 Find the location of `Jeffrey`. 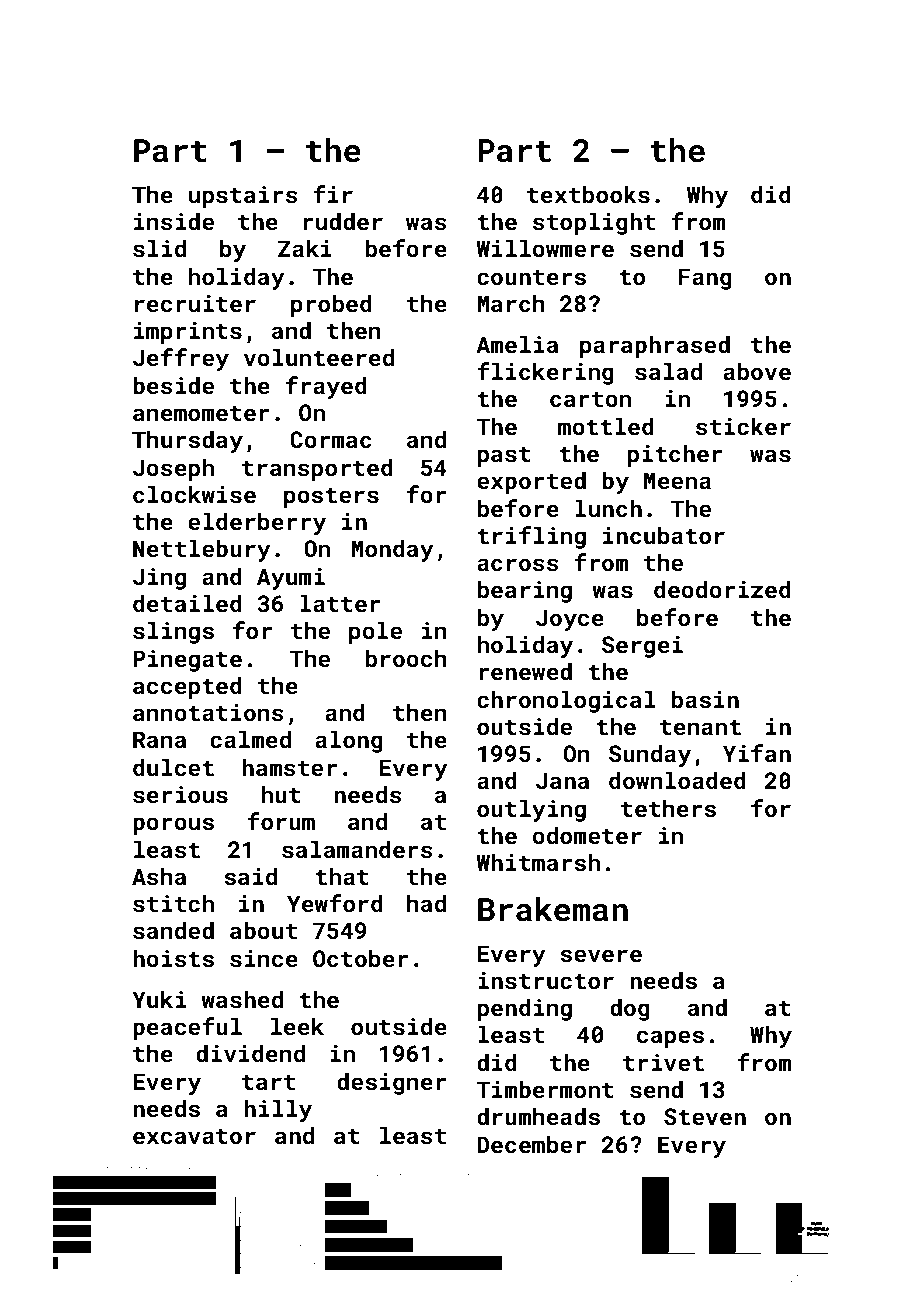

Jeffrey is located at coordinates (181, 359).
